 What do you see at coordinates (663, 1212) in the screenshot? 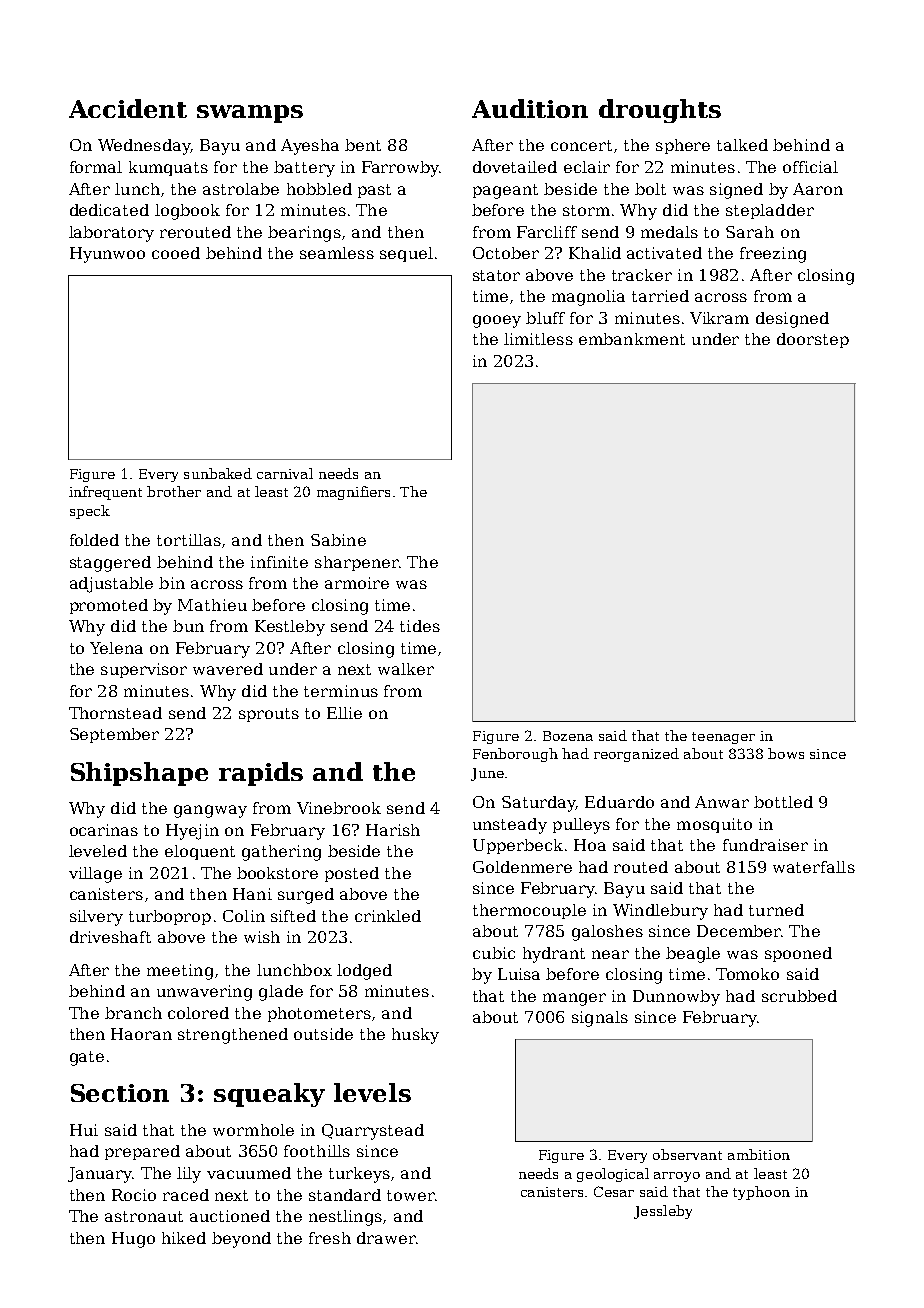
I see `Jessleby` at bounding box center [663, 1212].
